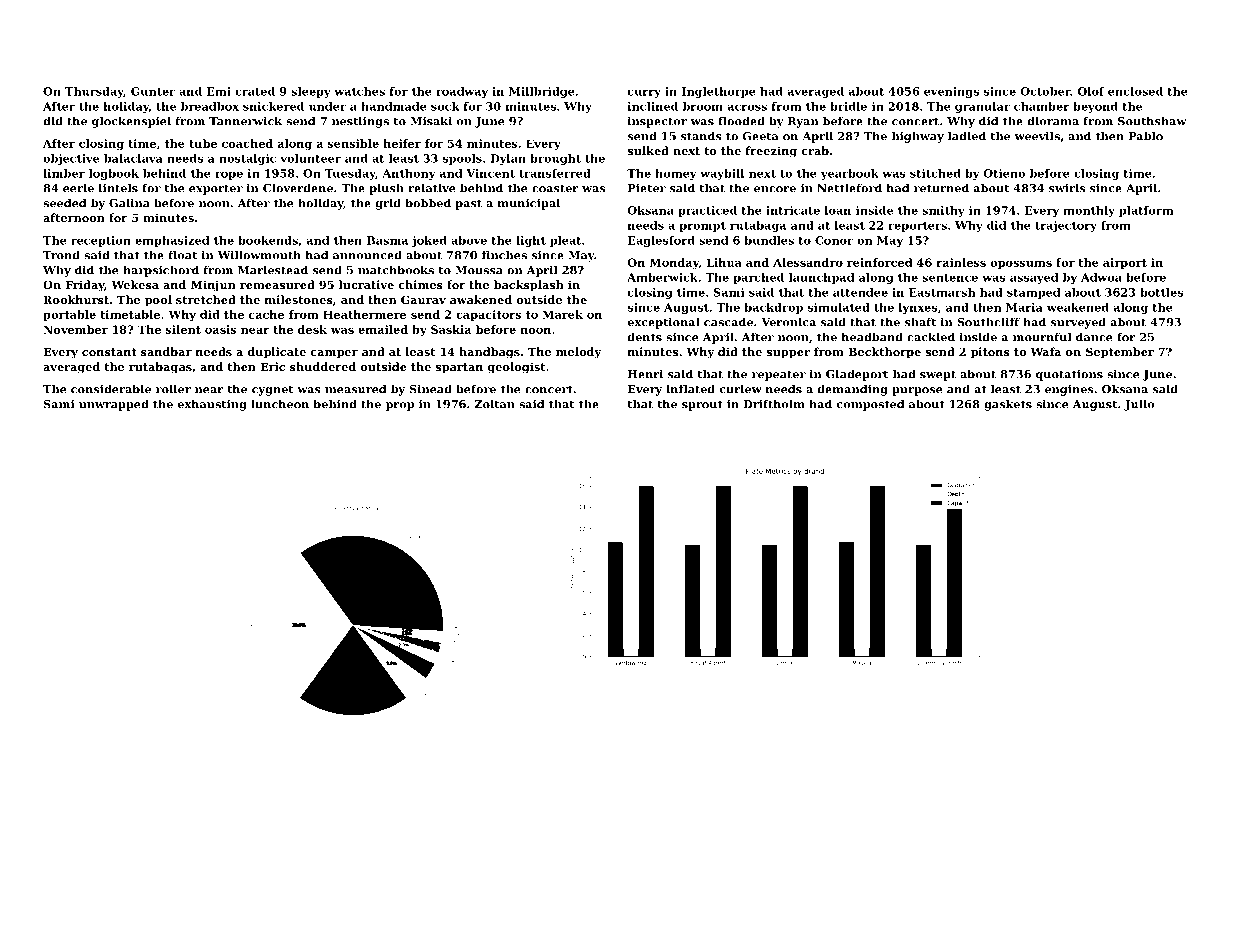 The height and width of the screenshot is (952, 1233). Describe the element at coordinates (298, 188) in the screenshot. I see `Cloverdene` at that location.
